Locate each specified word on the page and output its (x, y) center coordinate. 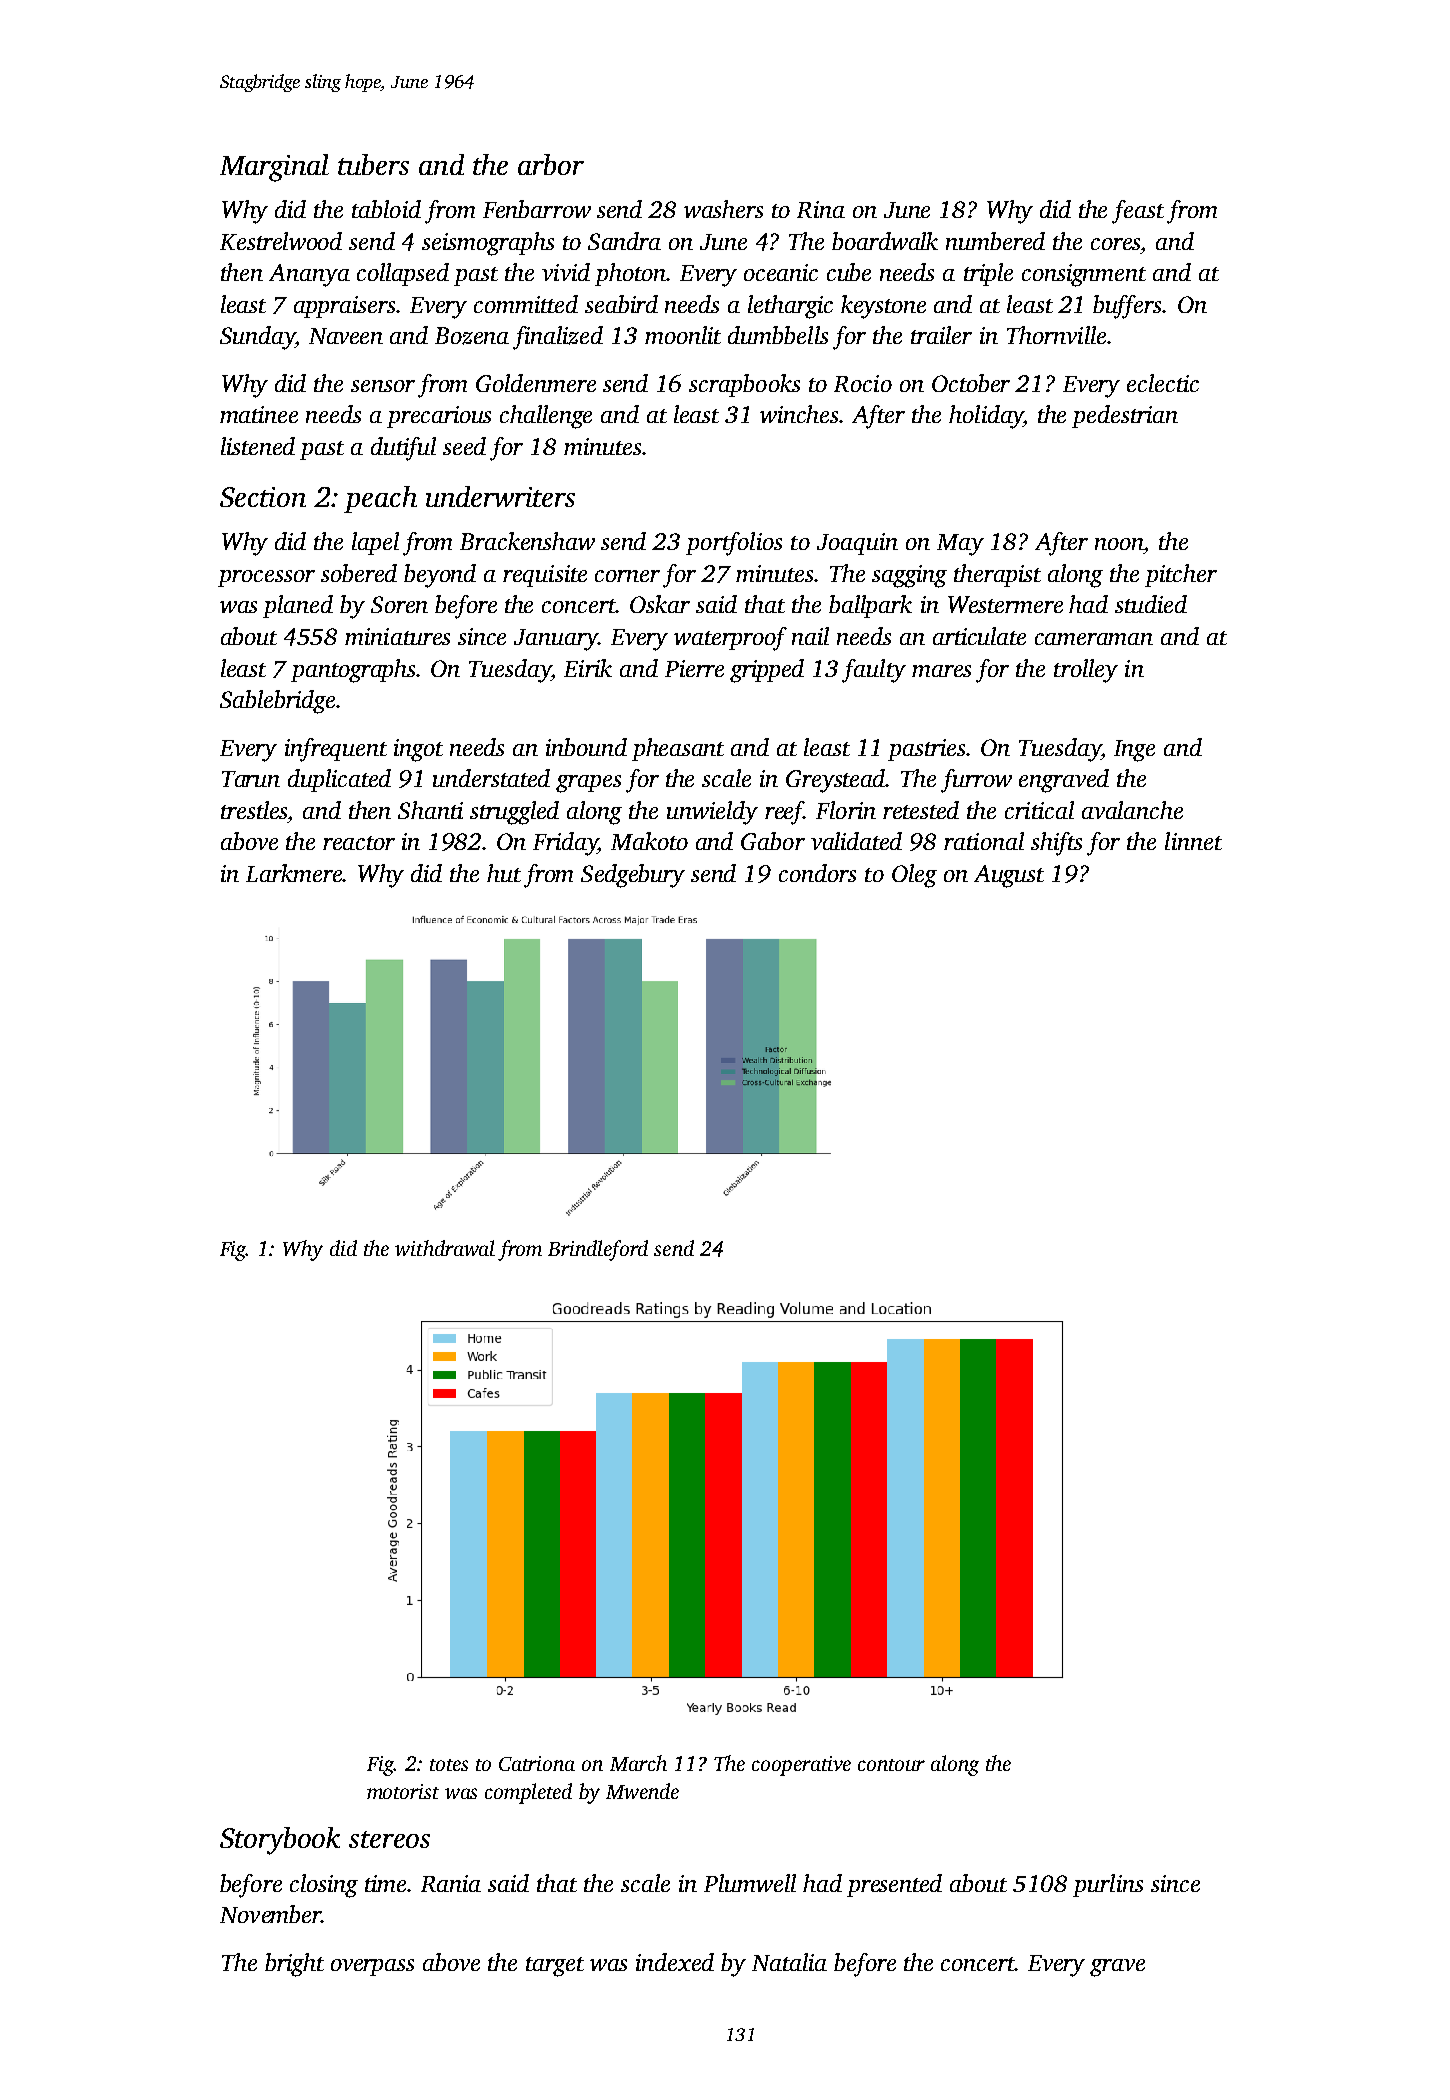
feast (1138, 212)
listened (258, 446)
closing (324, 1886)
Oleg (914, 876)
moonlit (683, 335)
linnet (1193, 841)
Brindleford (598, 1250)
